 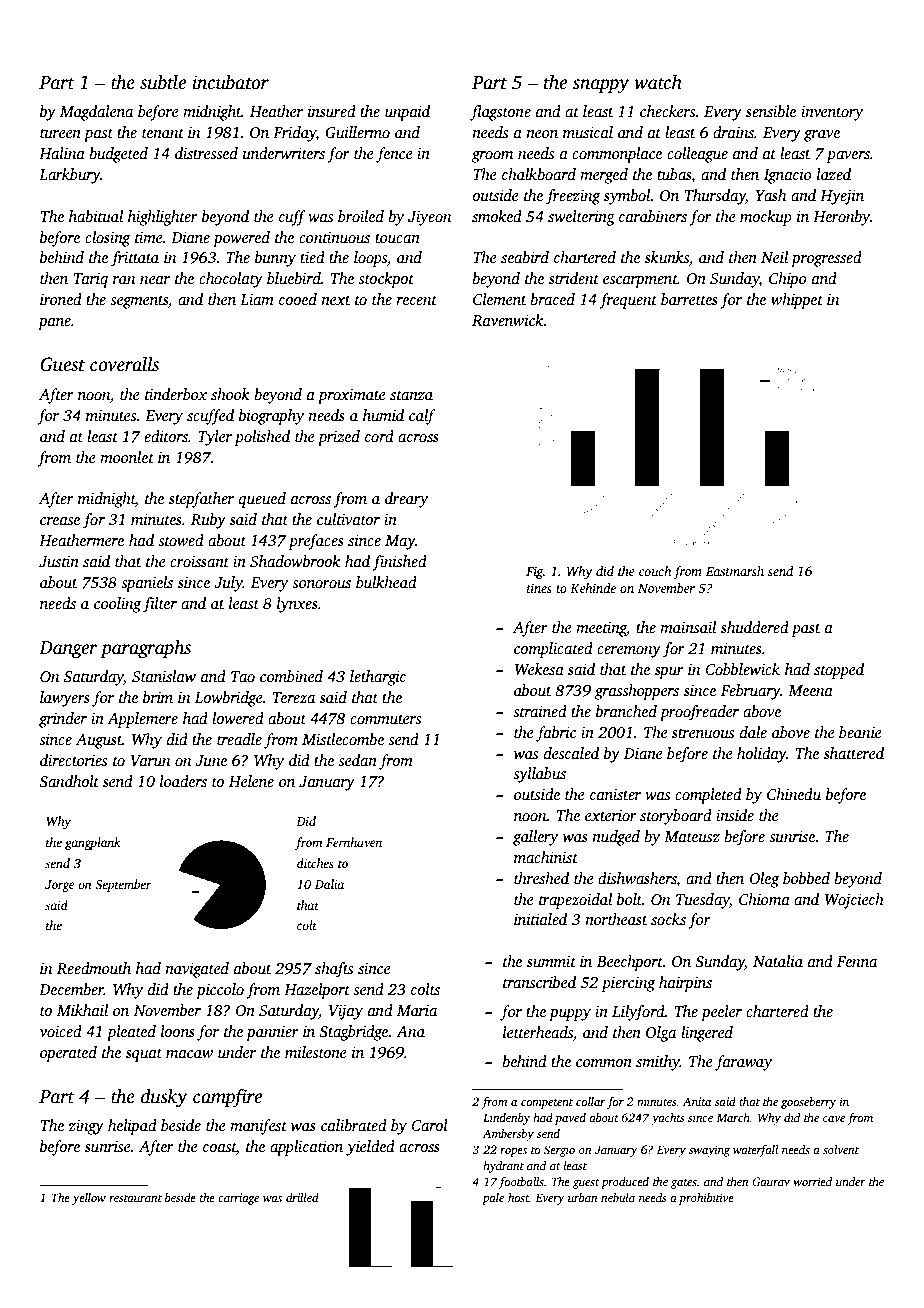 I want to click on calf, so click(x=422, y=417).
